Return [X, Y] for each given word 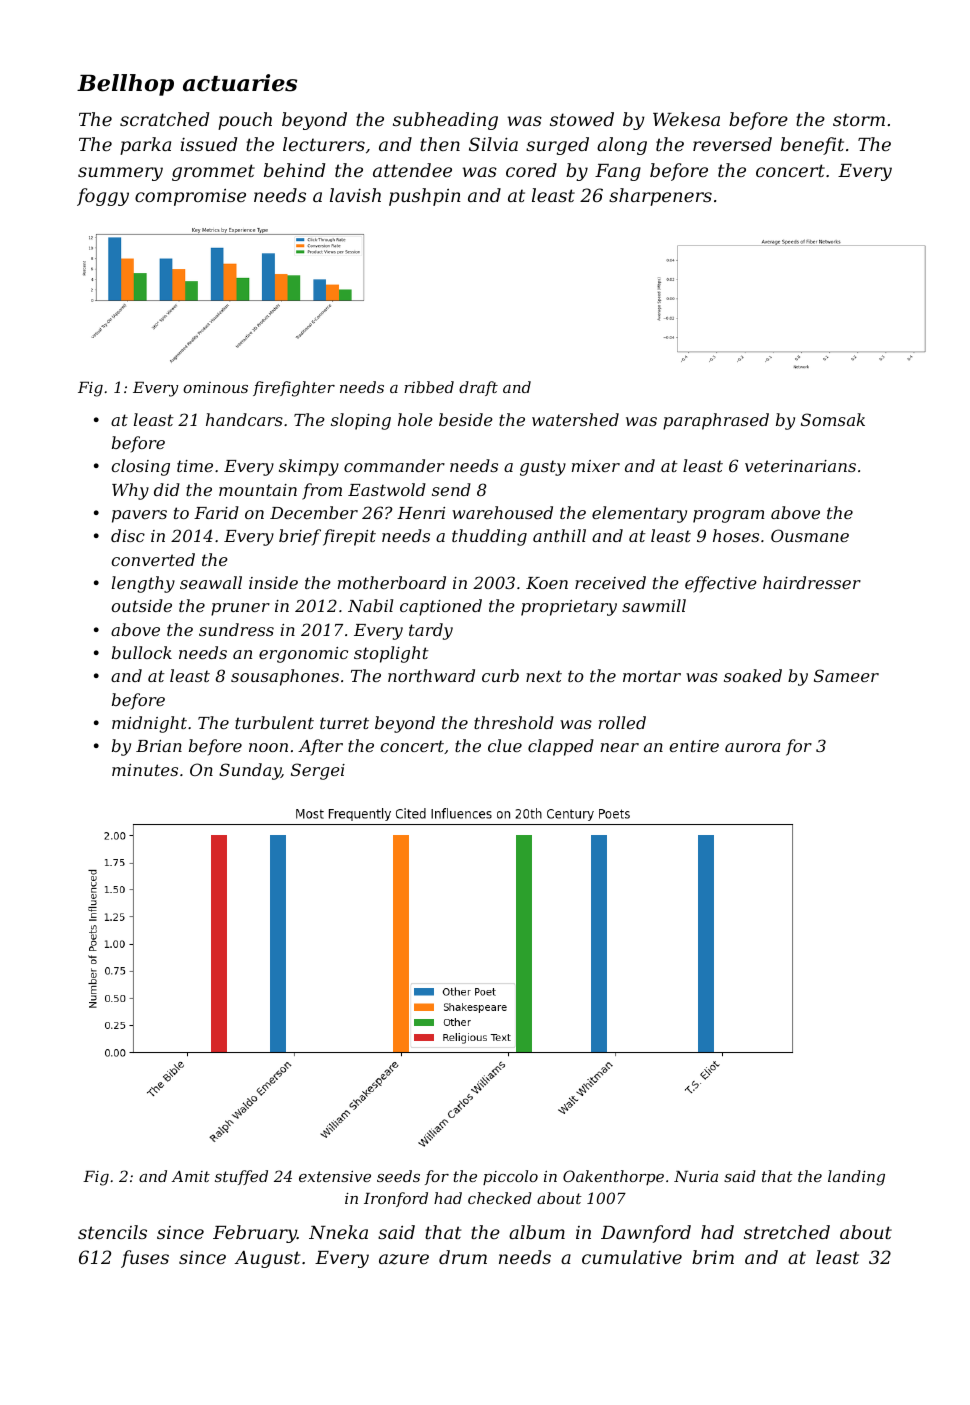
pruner [240, 609]
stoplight [391, 654]
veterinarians [800, 466]
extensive [335, 1176]
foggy [103, 197]
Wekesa [686, 119]
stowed [582, 119]
